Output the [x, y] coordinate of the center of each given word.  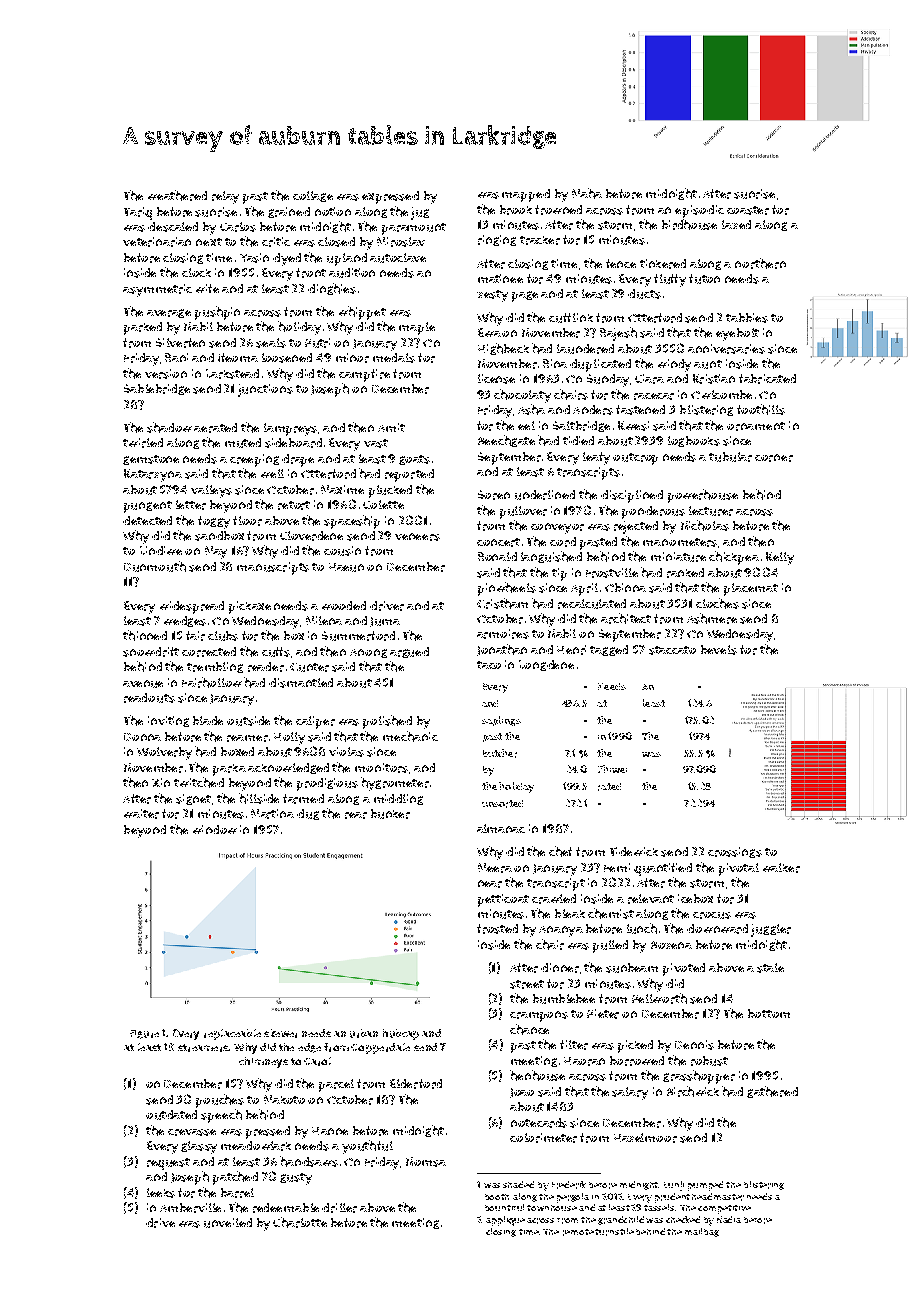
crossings [735, 852]
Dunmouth [155, 566]
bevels [719, 650]
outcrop [635, 459]
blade [208, 720]
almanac [501, 828]
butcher [500, 753]
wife [207, 288]
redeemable [286, 1208]
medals [394, 358]
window [215, 829]
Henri [571, 650]
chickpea [734, 558]
